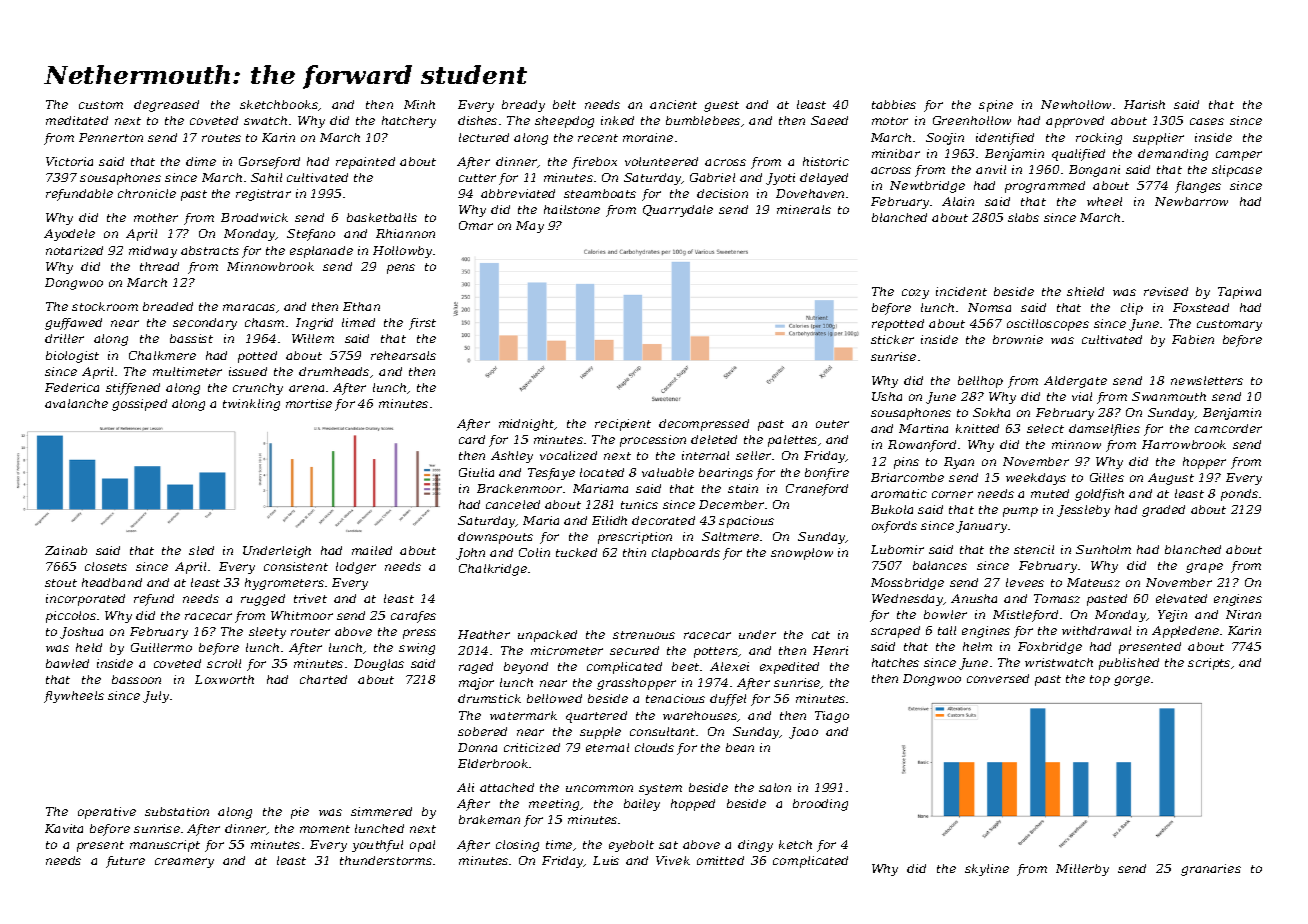 This image has width=1308, height=924. I want to click on maracas, so click(249, 307).
